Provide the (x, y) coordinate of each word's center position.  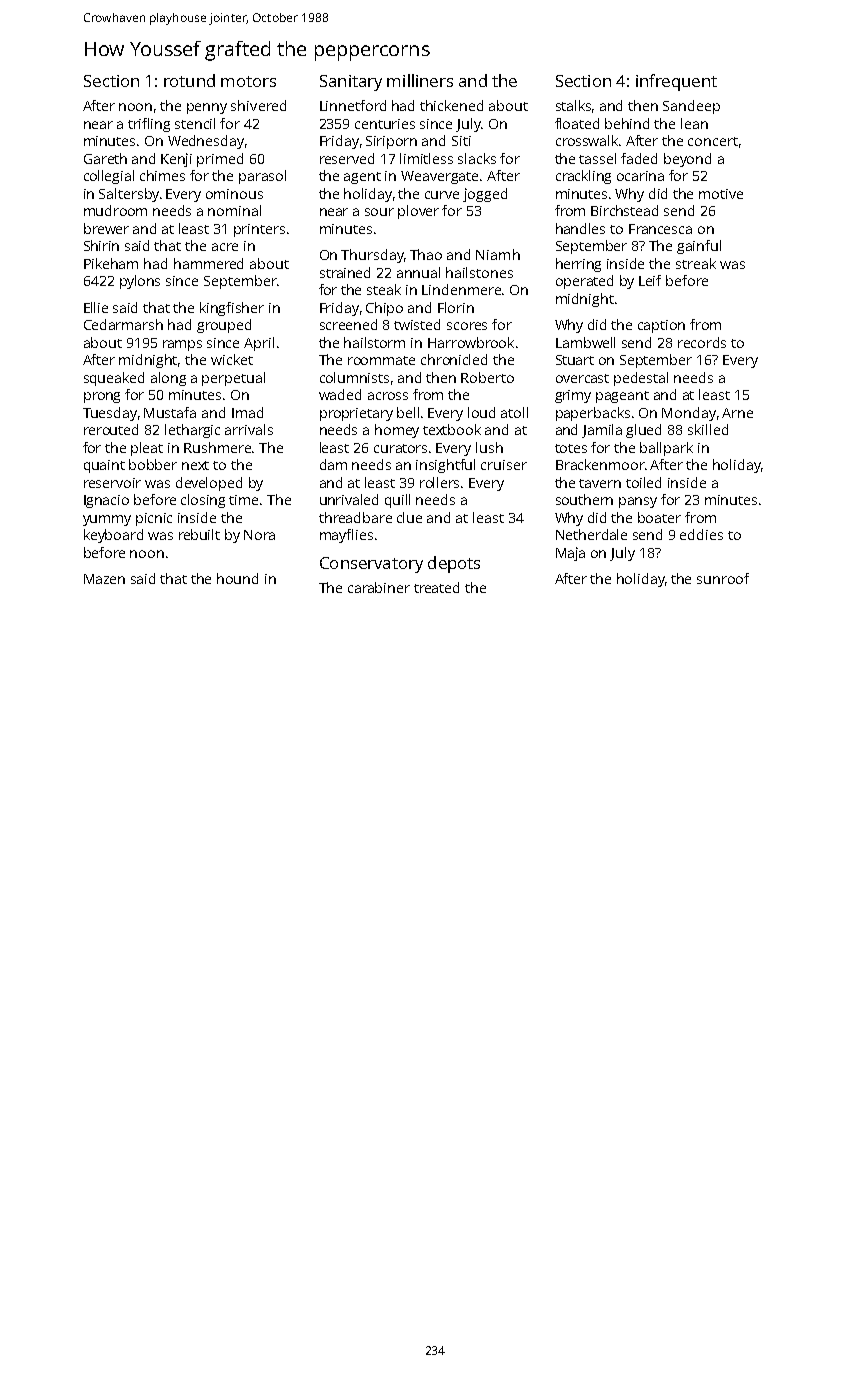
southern (584, 499)
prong (102, 397)
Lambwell (585, 342)
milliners (420, 80)
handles (580, 228)
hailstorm (374, 342)
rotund (189, 80)
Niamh (498, 254)
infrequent (676, 82)
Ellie (96, 307)
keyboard (113, 536)
